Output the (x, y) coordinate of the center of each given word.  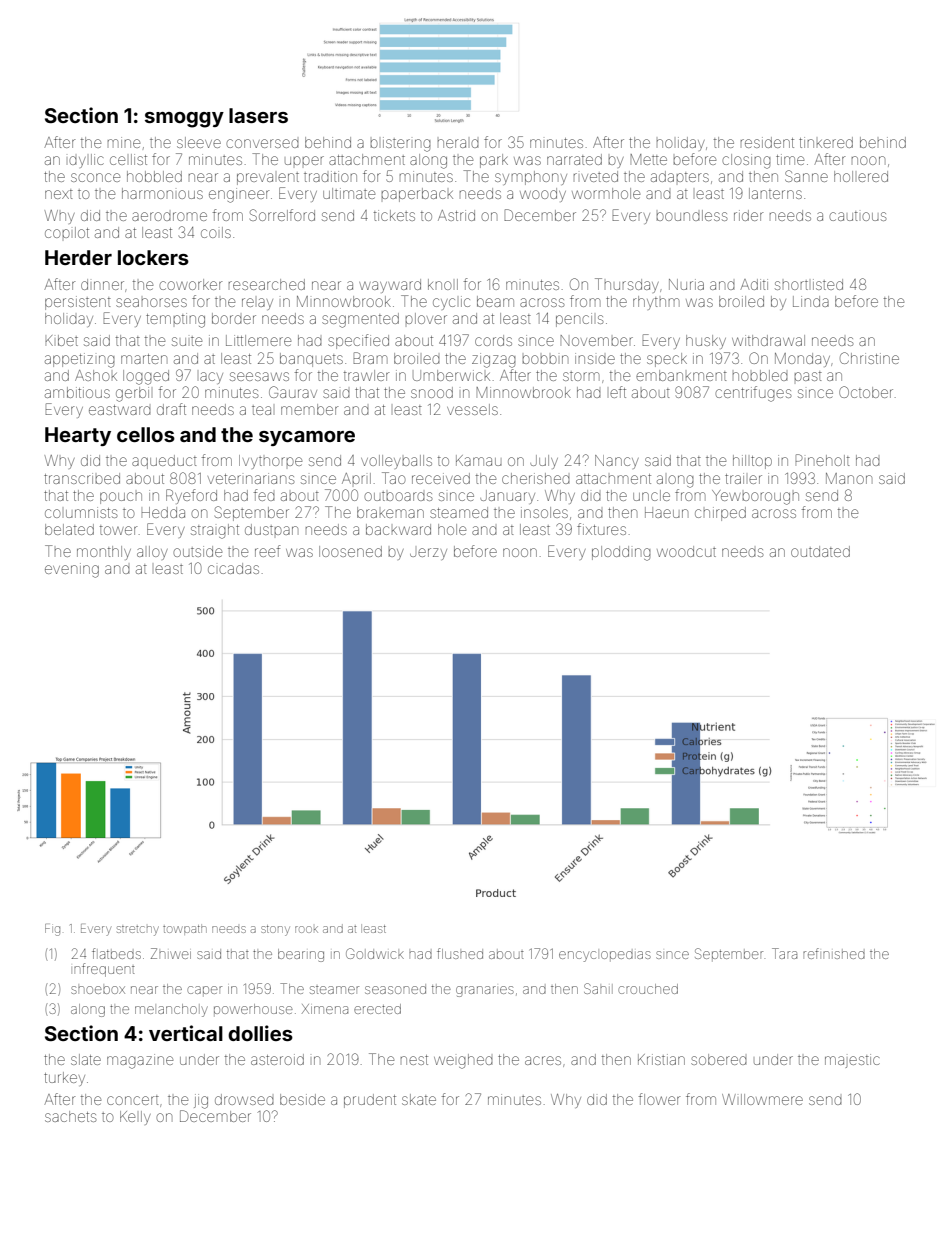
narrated (574, 159)
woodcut (686, 551)
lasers (258, 115)
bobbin (545, 359)
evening (72, 570)
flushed (460, 953)
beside (302, 1099)
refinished (834, 953)
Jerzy (428, 554)
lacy (211, 378)
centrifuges (753, 394)
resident (767, 142)
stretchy (138, 931)
